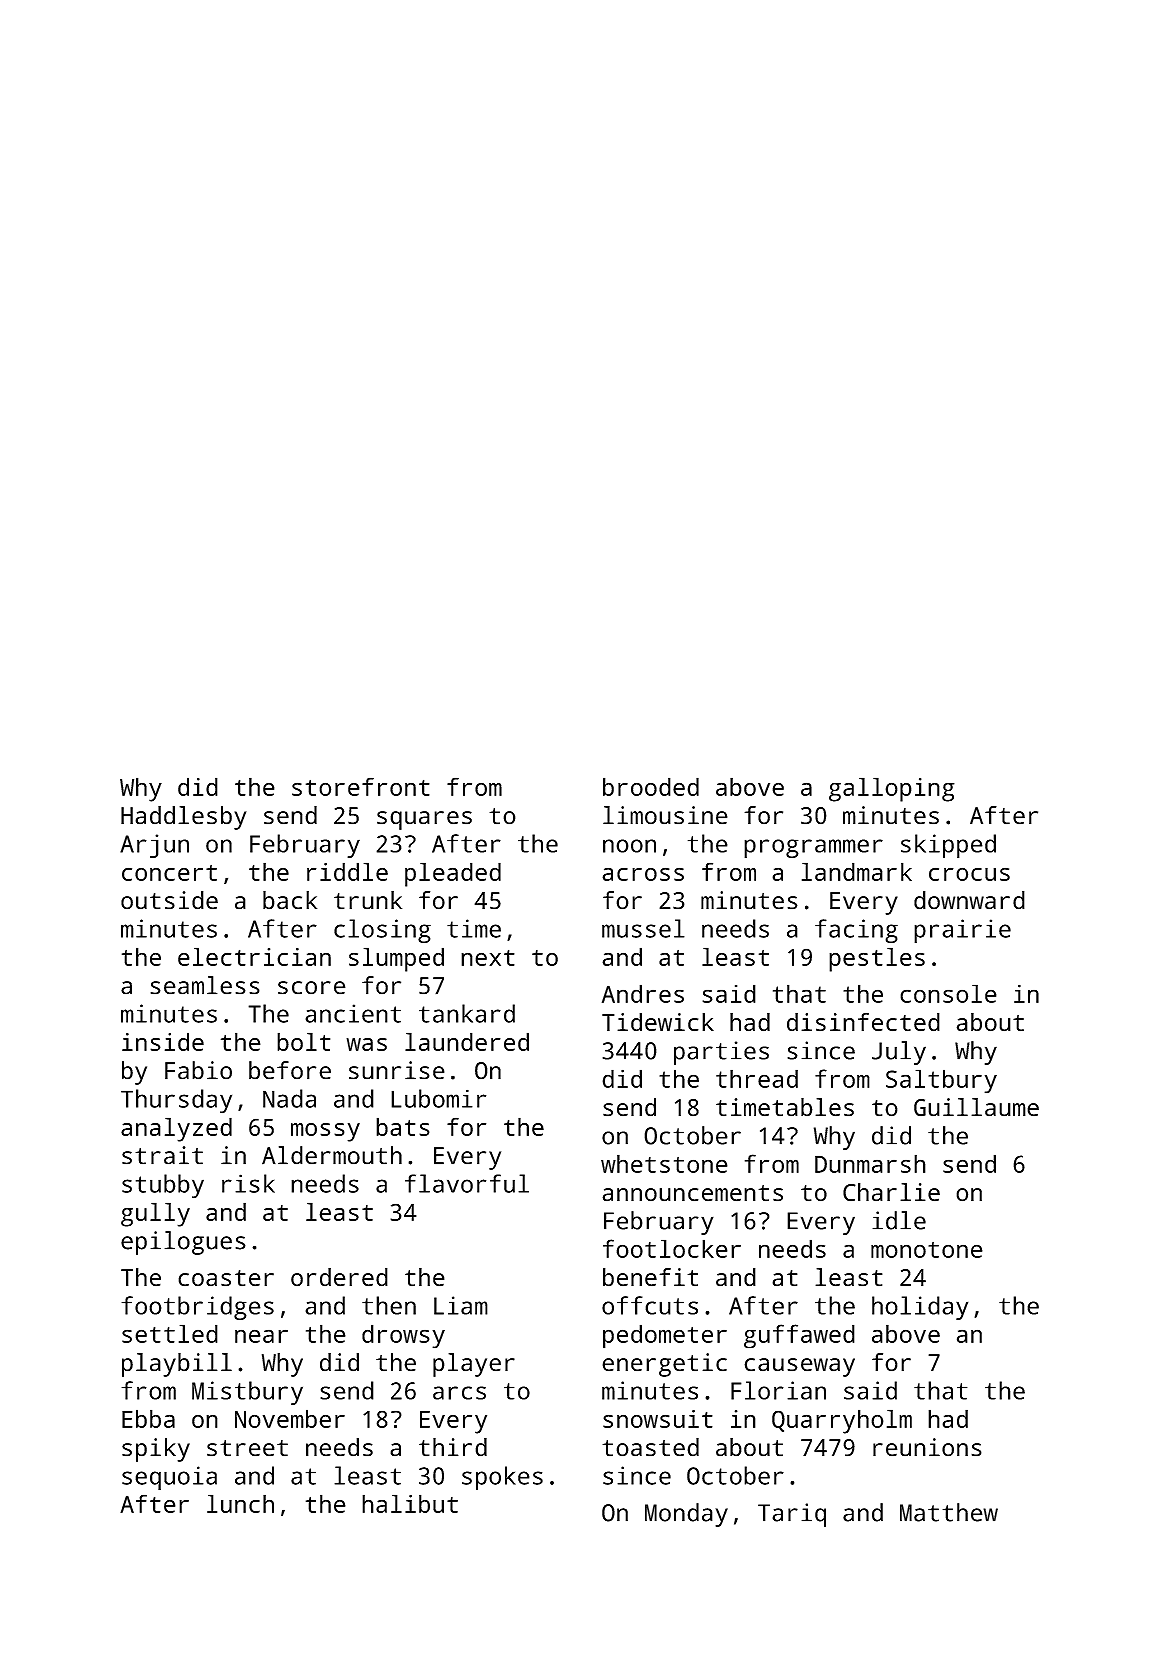 The width and height of the screenshot is (1165, 1654). What do you see at coordinates (686, 1515) in the screenshot?
I see `Monday` at bounding box center [686, 1515].
